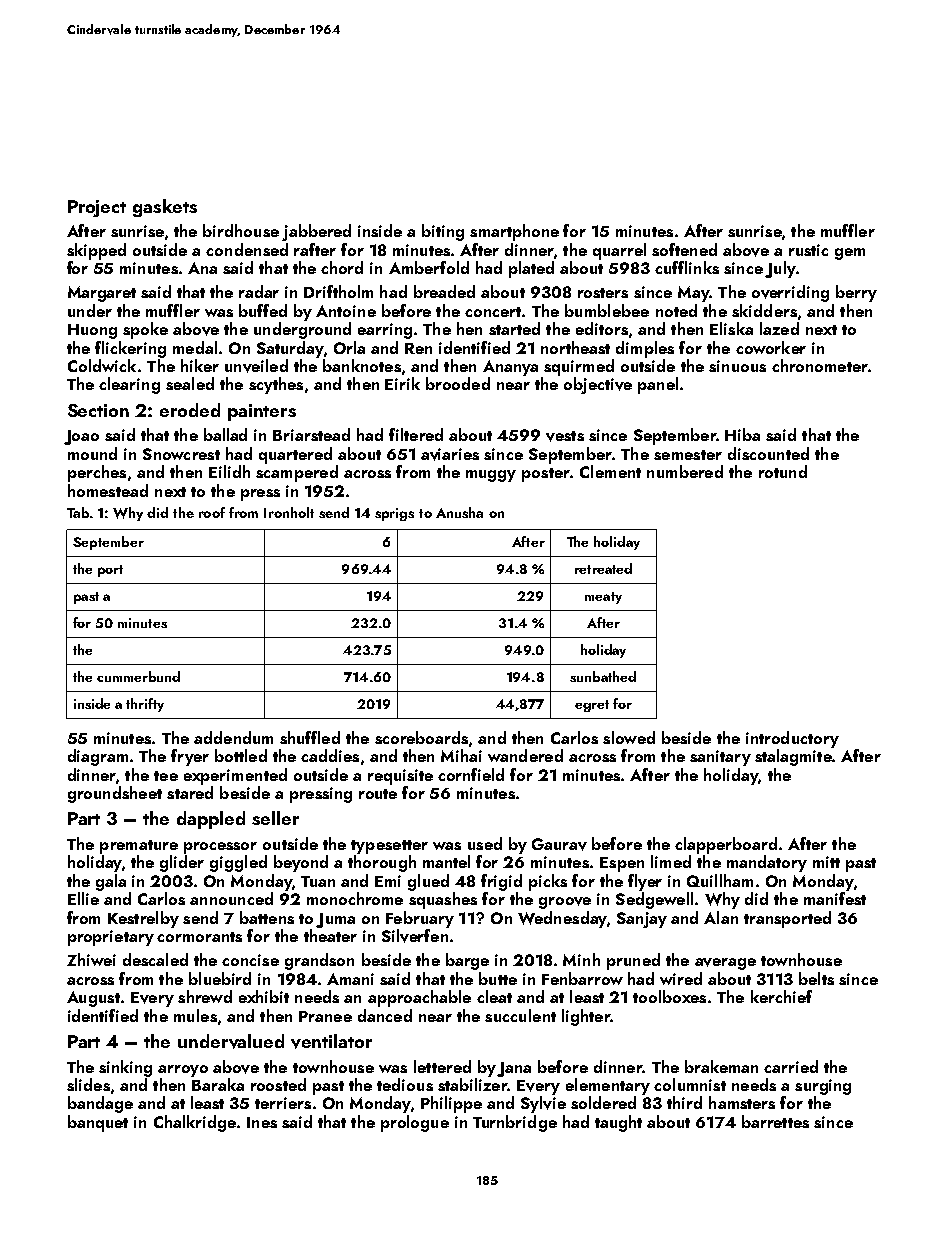  I want to click on Kestrelby, so click(143, 919).
